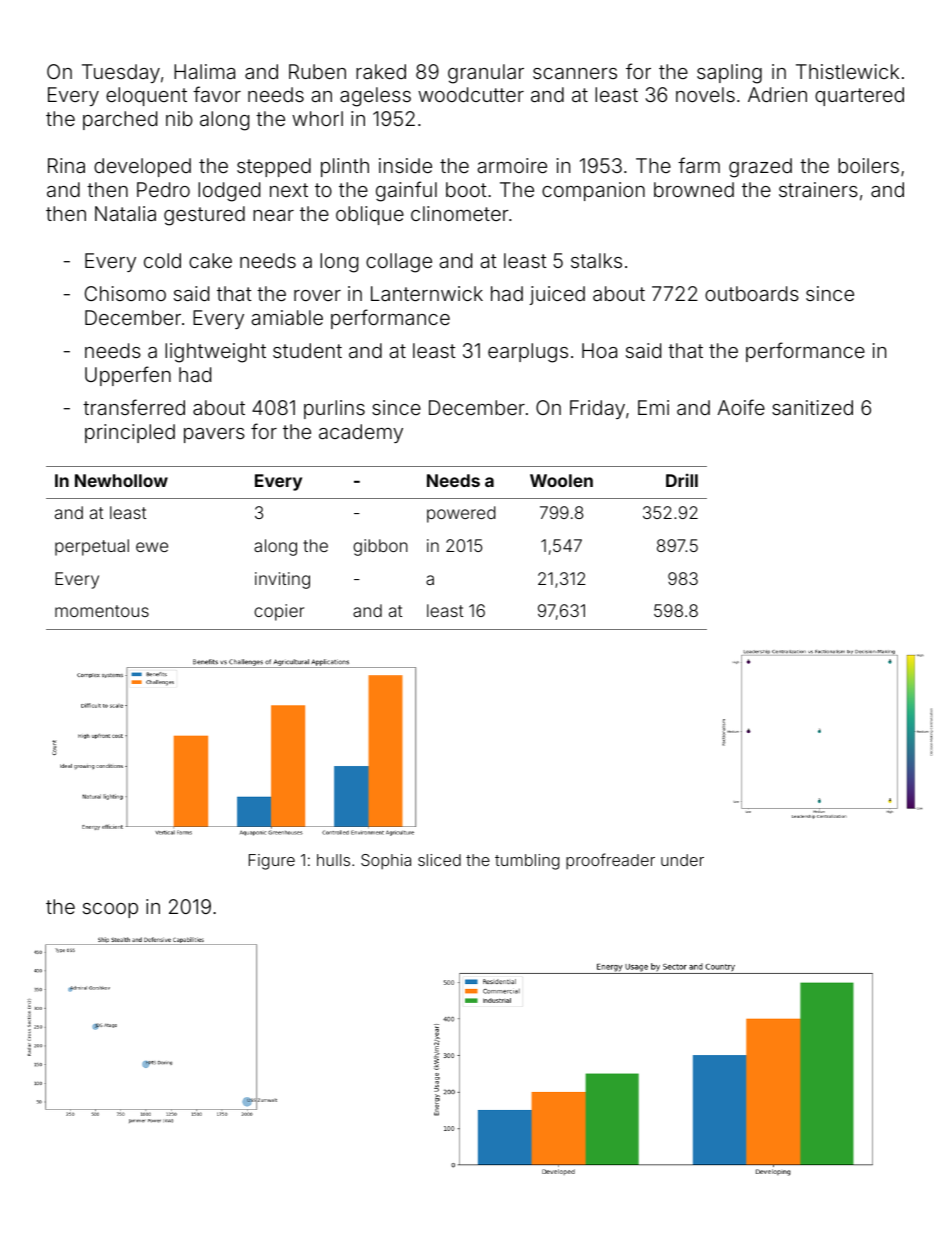  I want to click on under, so click(682, 860).
